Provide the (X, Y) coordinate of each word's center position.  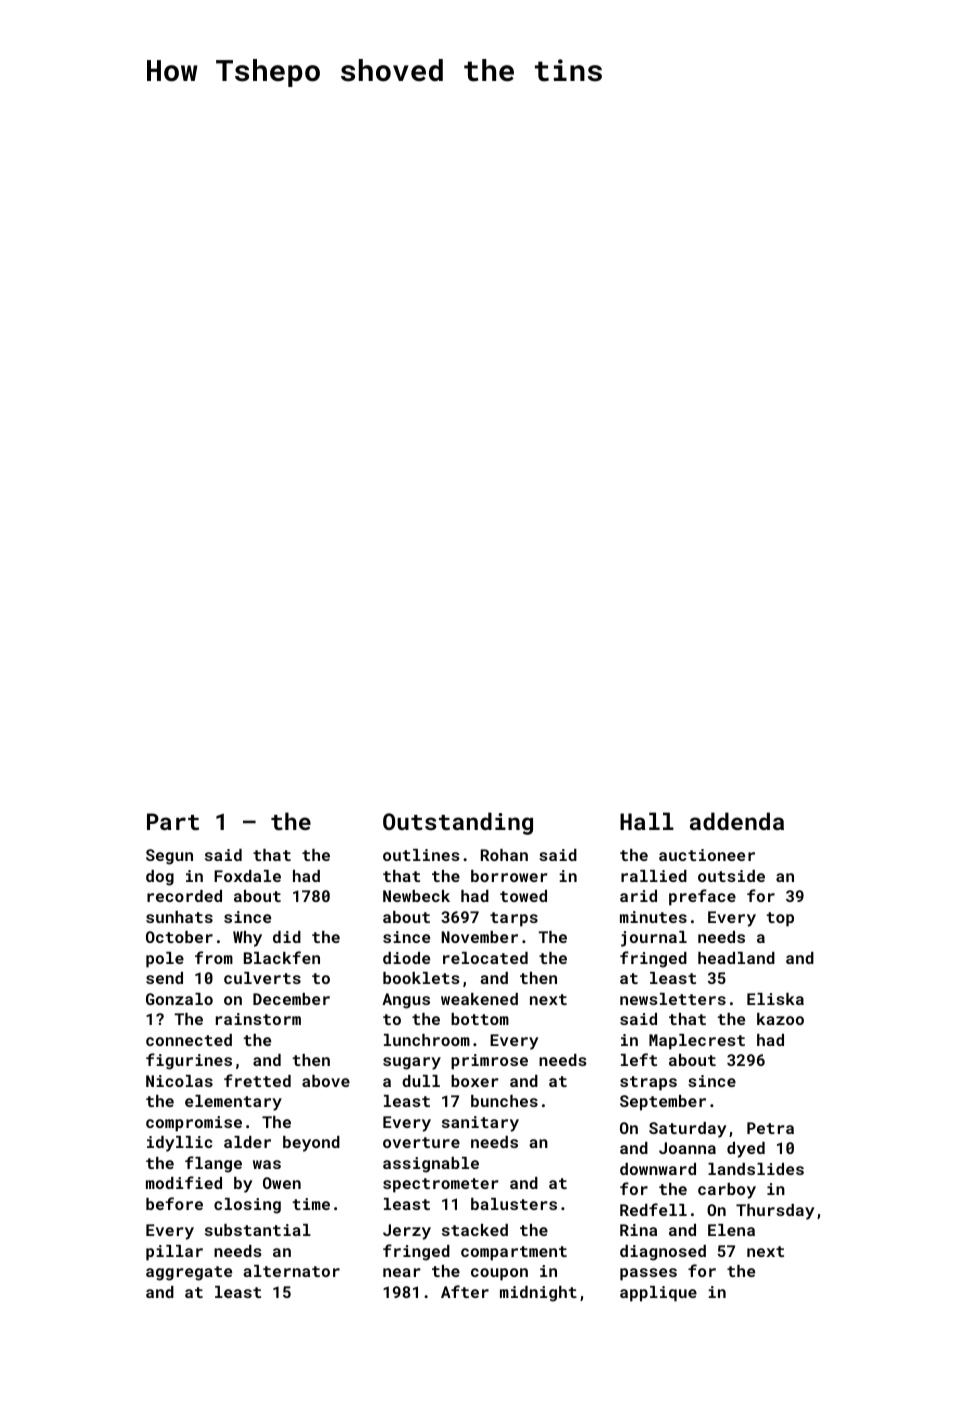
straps (648, 1083)
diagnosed (663, 1253)
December (291, 999)
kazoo (780, 1019)
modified (184, 1182)
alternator (291, 1271)
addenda (737, 821)
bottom (480, 1019)
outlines (421, 855)
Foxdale (247, 876)
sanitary (480, 1124)
